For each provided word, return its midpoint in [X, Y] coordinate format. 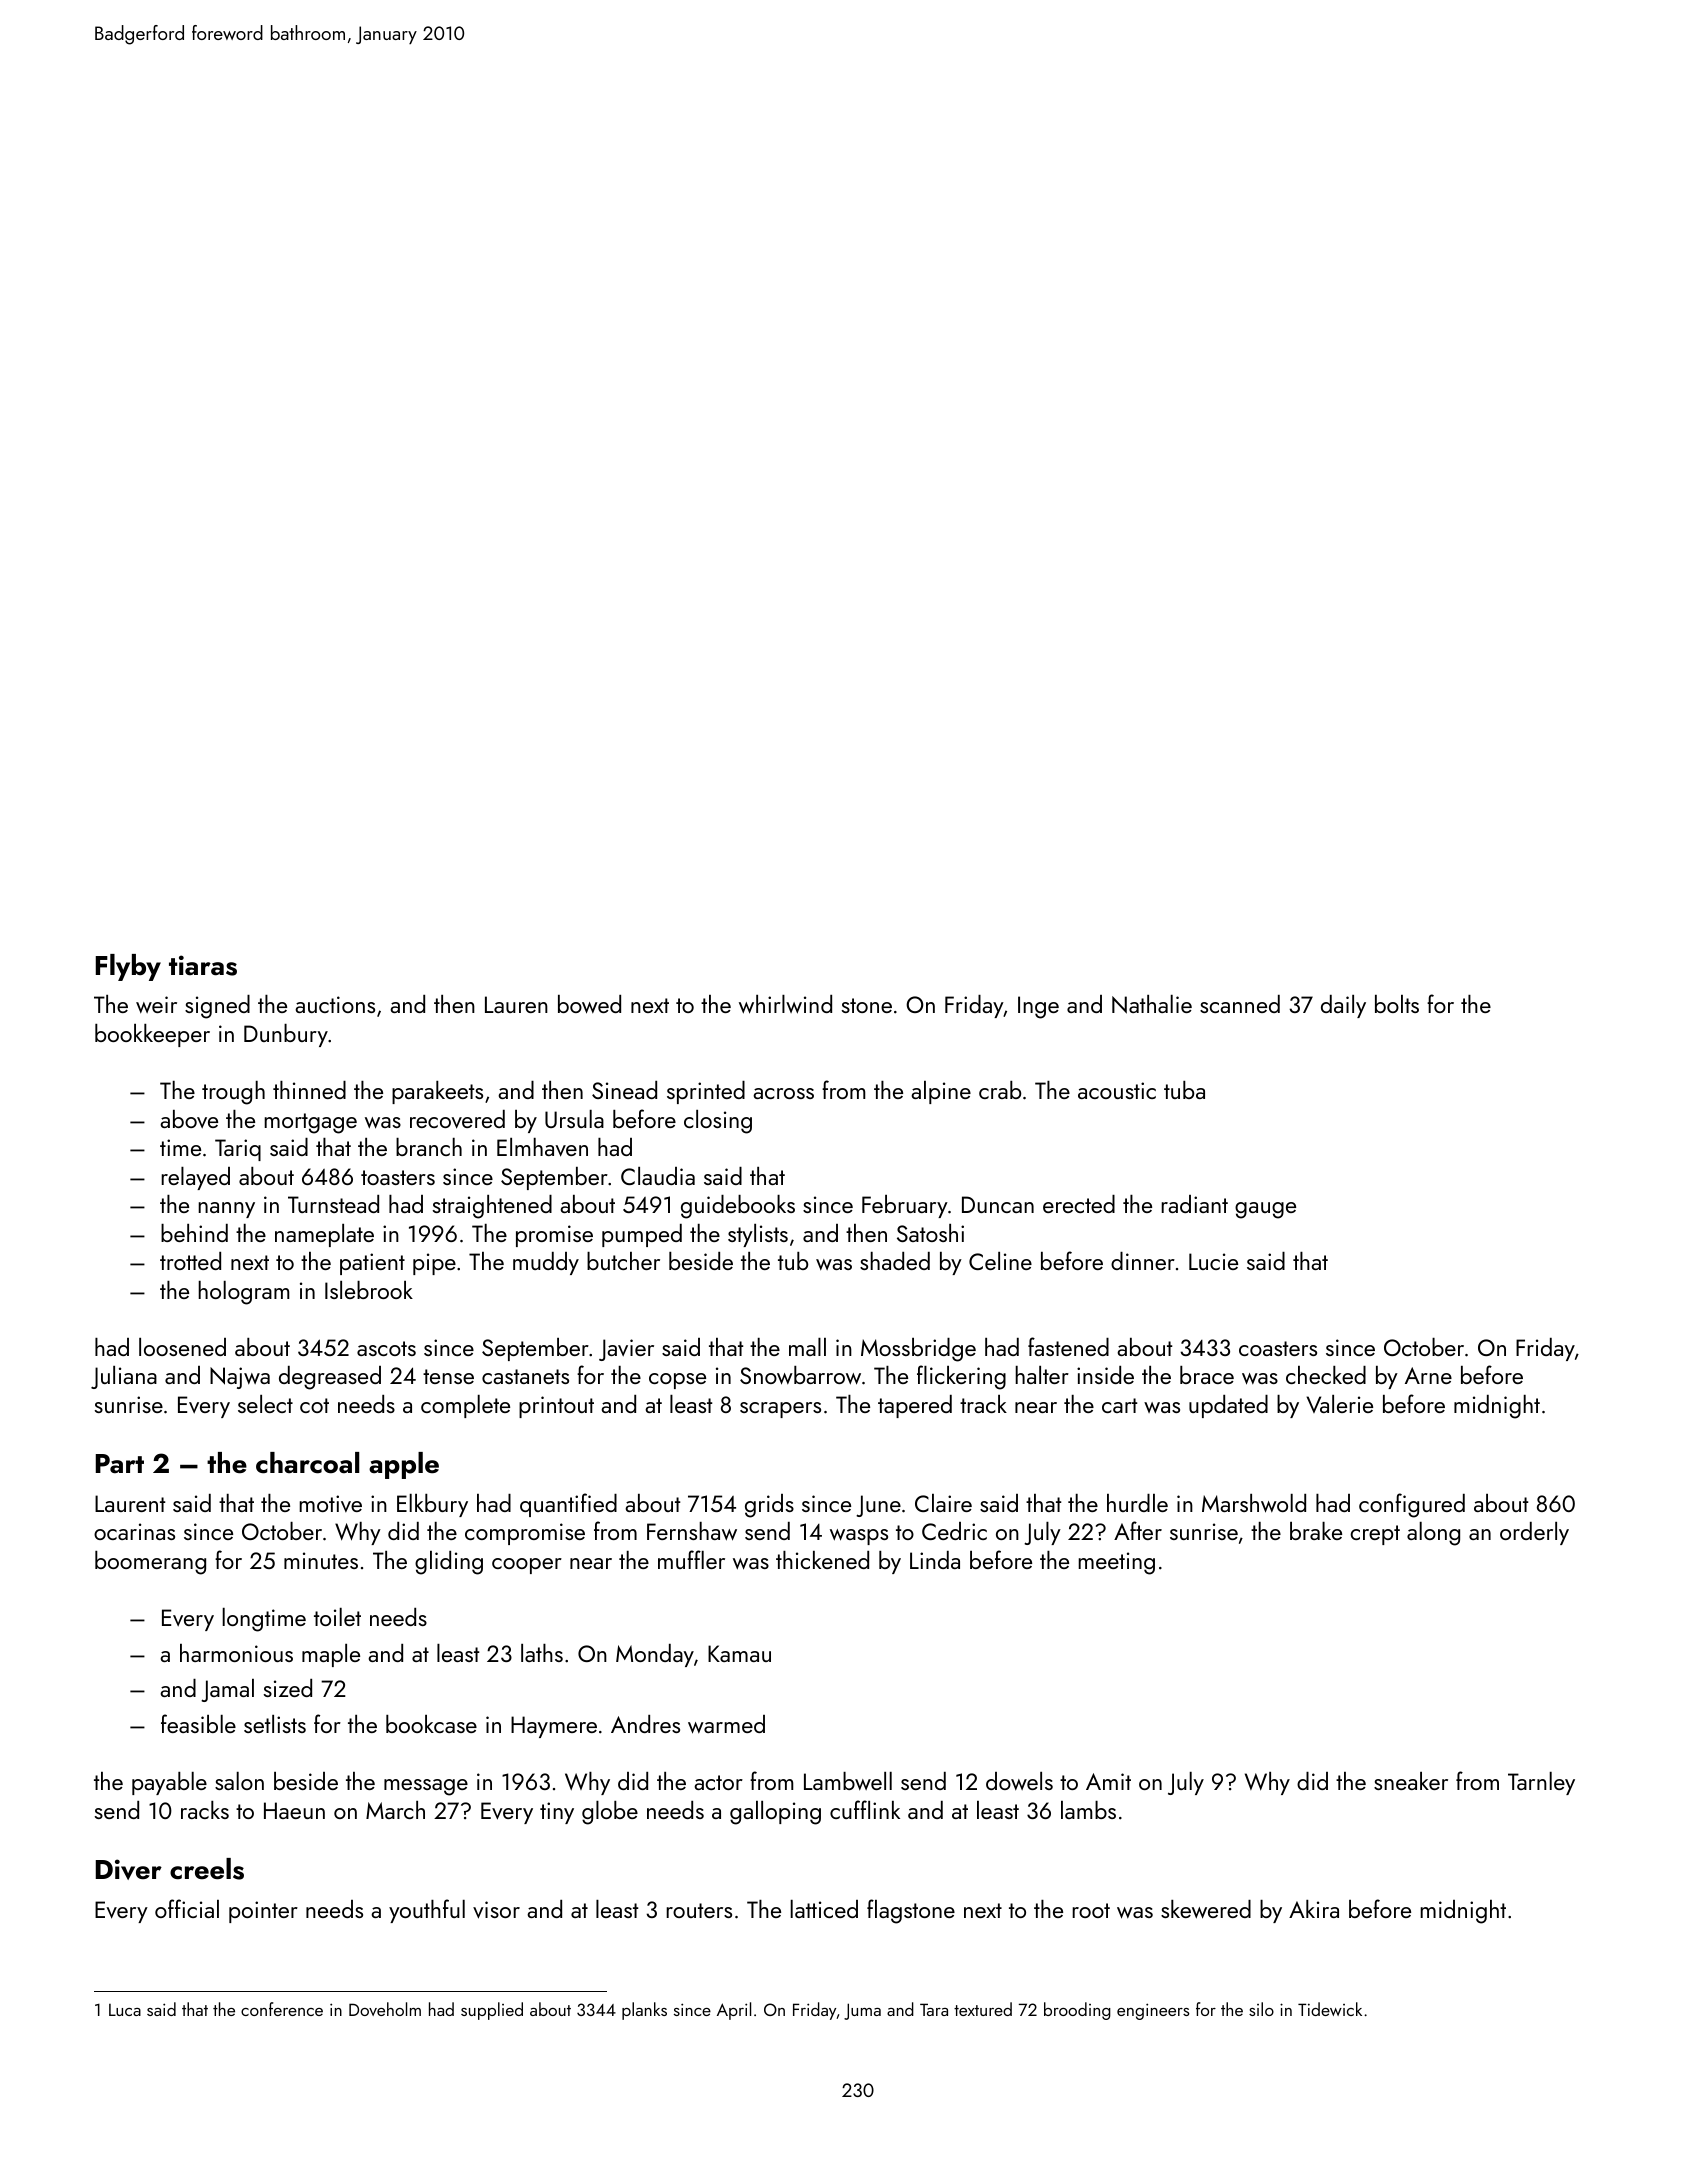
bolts [1397, 1004]
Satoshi [930, 1233]
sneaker [1411, 1781]
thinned [309, 1090]
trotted [190, 1261]
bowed [589, 1004]
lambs [1088, 1810]
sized [288, 1688]
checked [1326, 1375]
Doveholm [385, 2009]
